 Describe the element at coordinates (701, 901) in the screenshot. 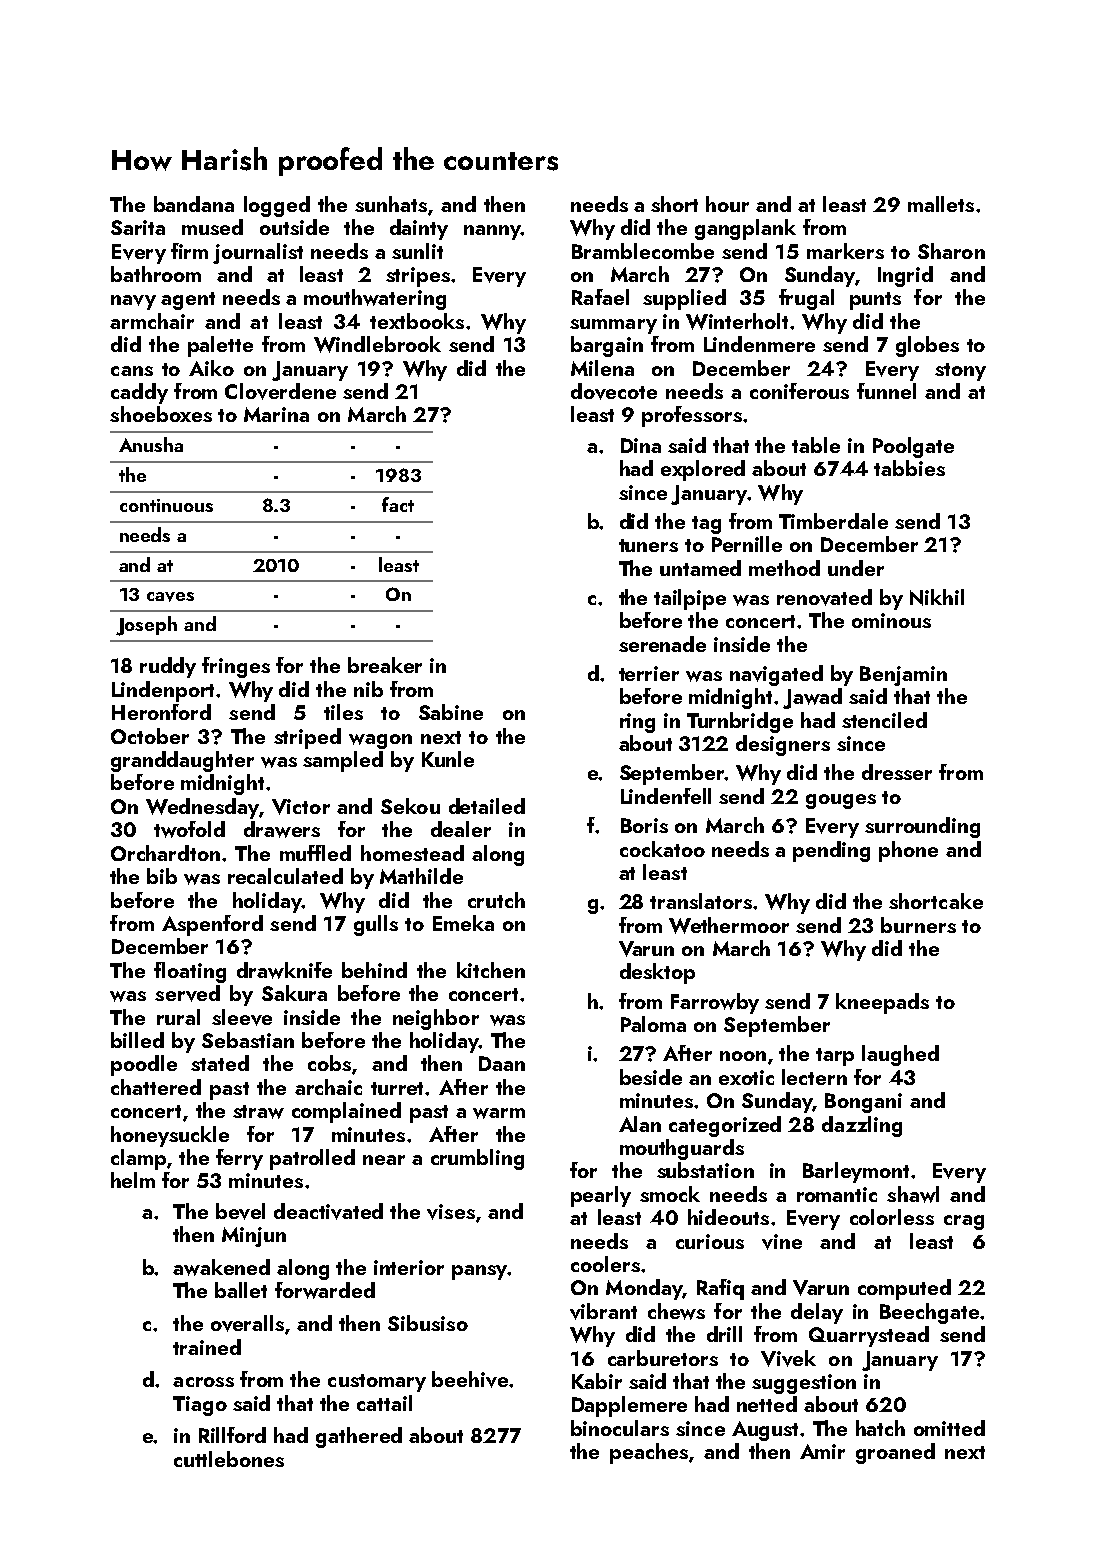

I see `translators` at that location.
